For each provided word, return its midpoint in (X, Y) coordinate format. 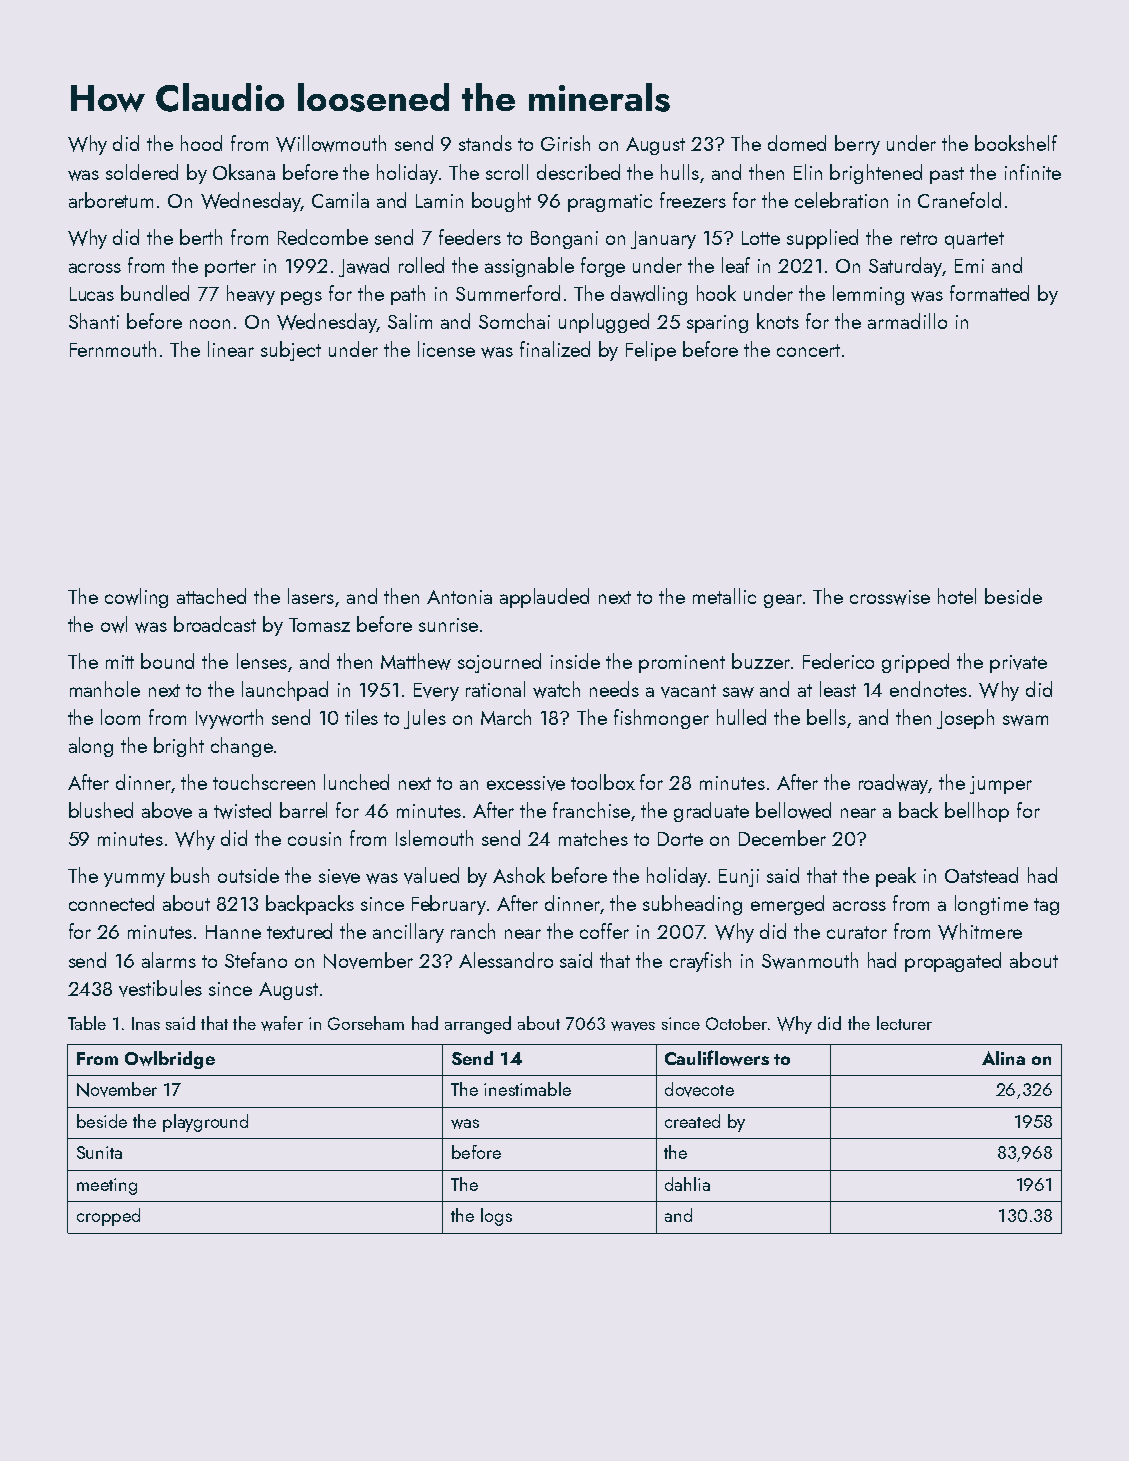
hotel (957, 596)
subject (291, 351)
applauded (544, 598)
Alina (1003, 1058)
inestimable (527, 1089)
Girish (565, 143)
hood (201, 143)
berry (857, 145)
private (1018, 664)
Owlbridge (170, 1060)
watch (556, 689)
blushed (101, 810)
